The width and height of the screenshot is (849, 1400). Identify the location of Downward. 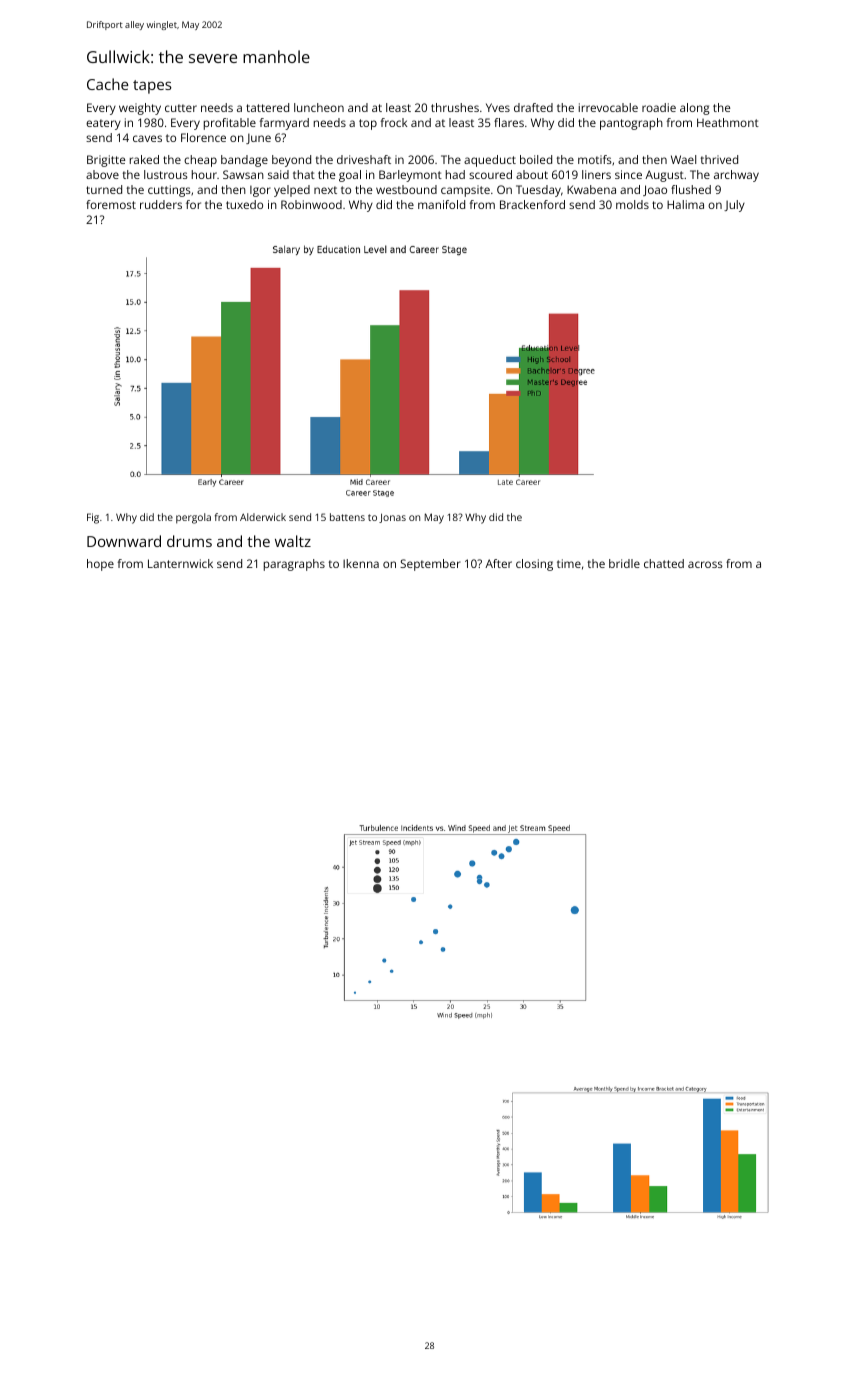
(124, 541).
